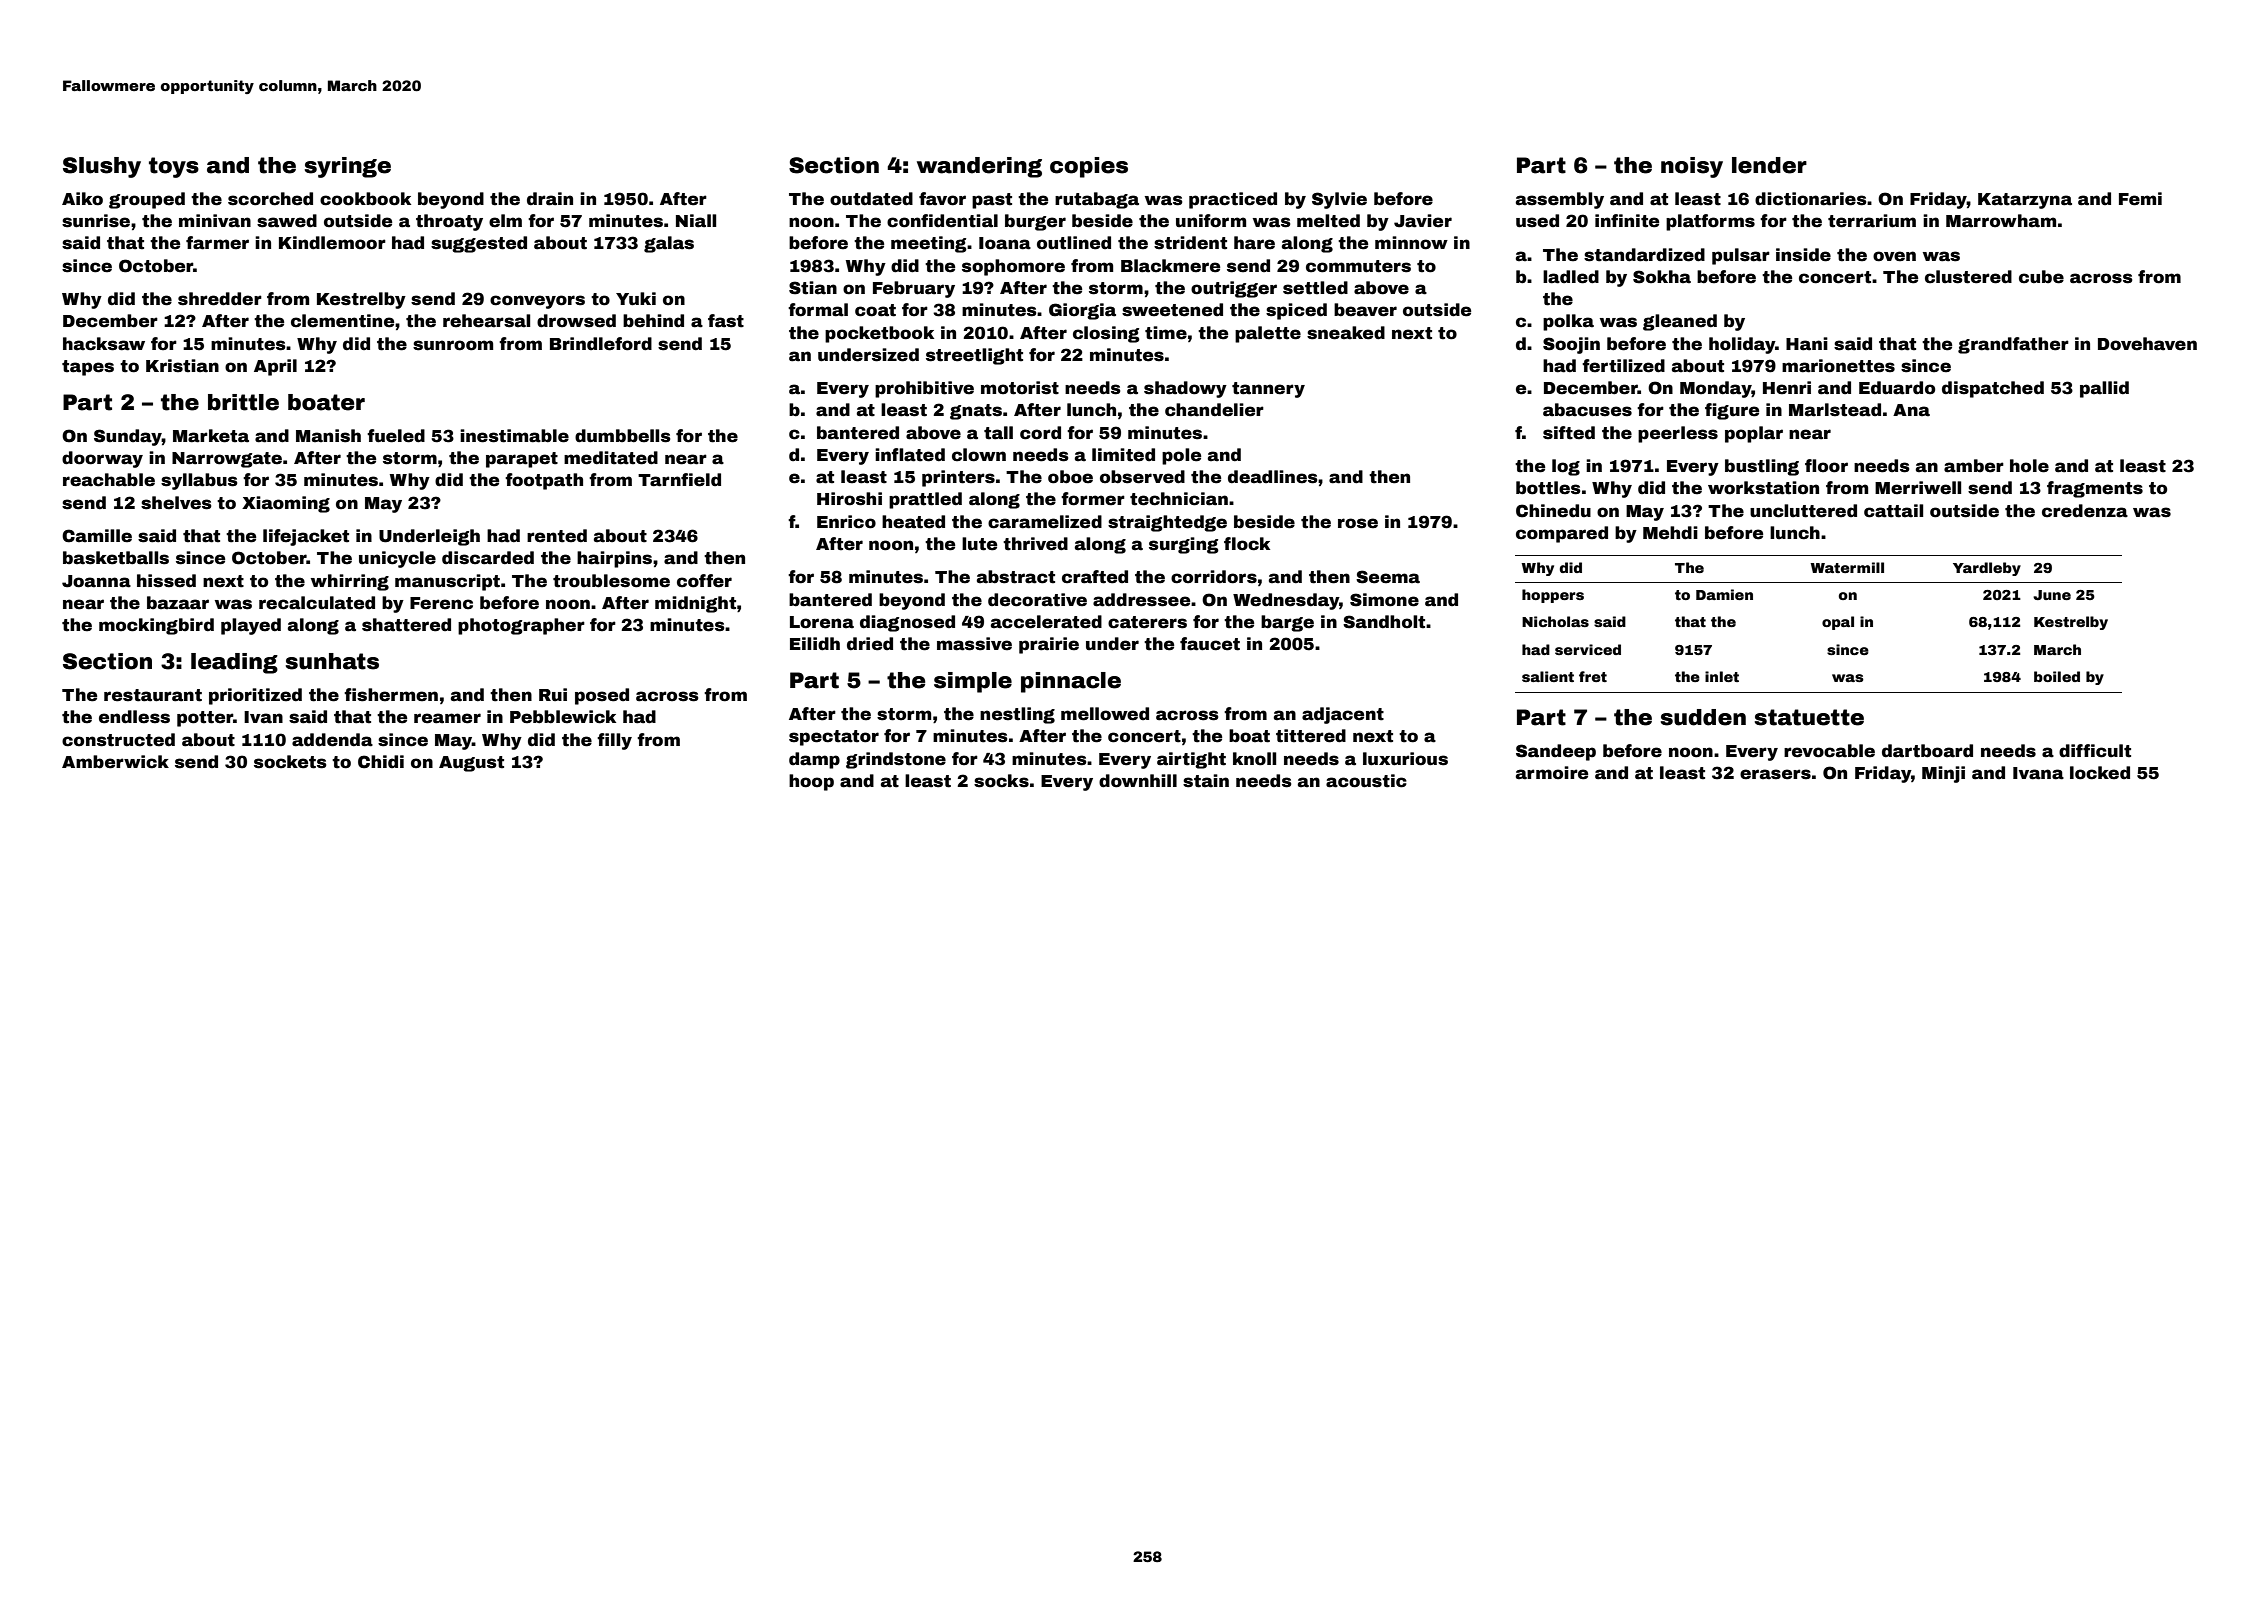 This screenshot has width=2266, height=1602. I want to click on hissed, so click(166, 581).
